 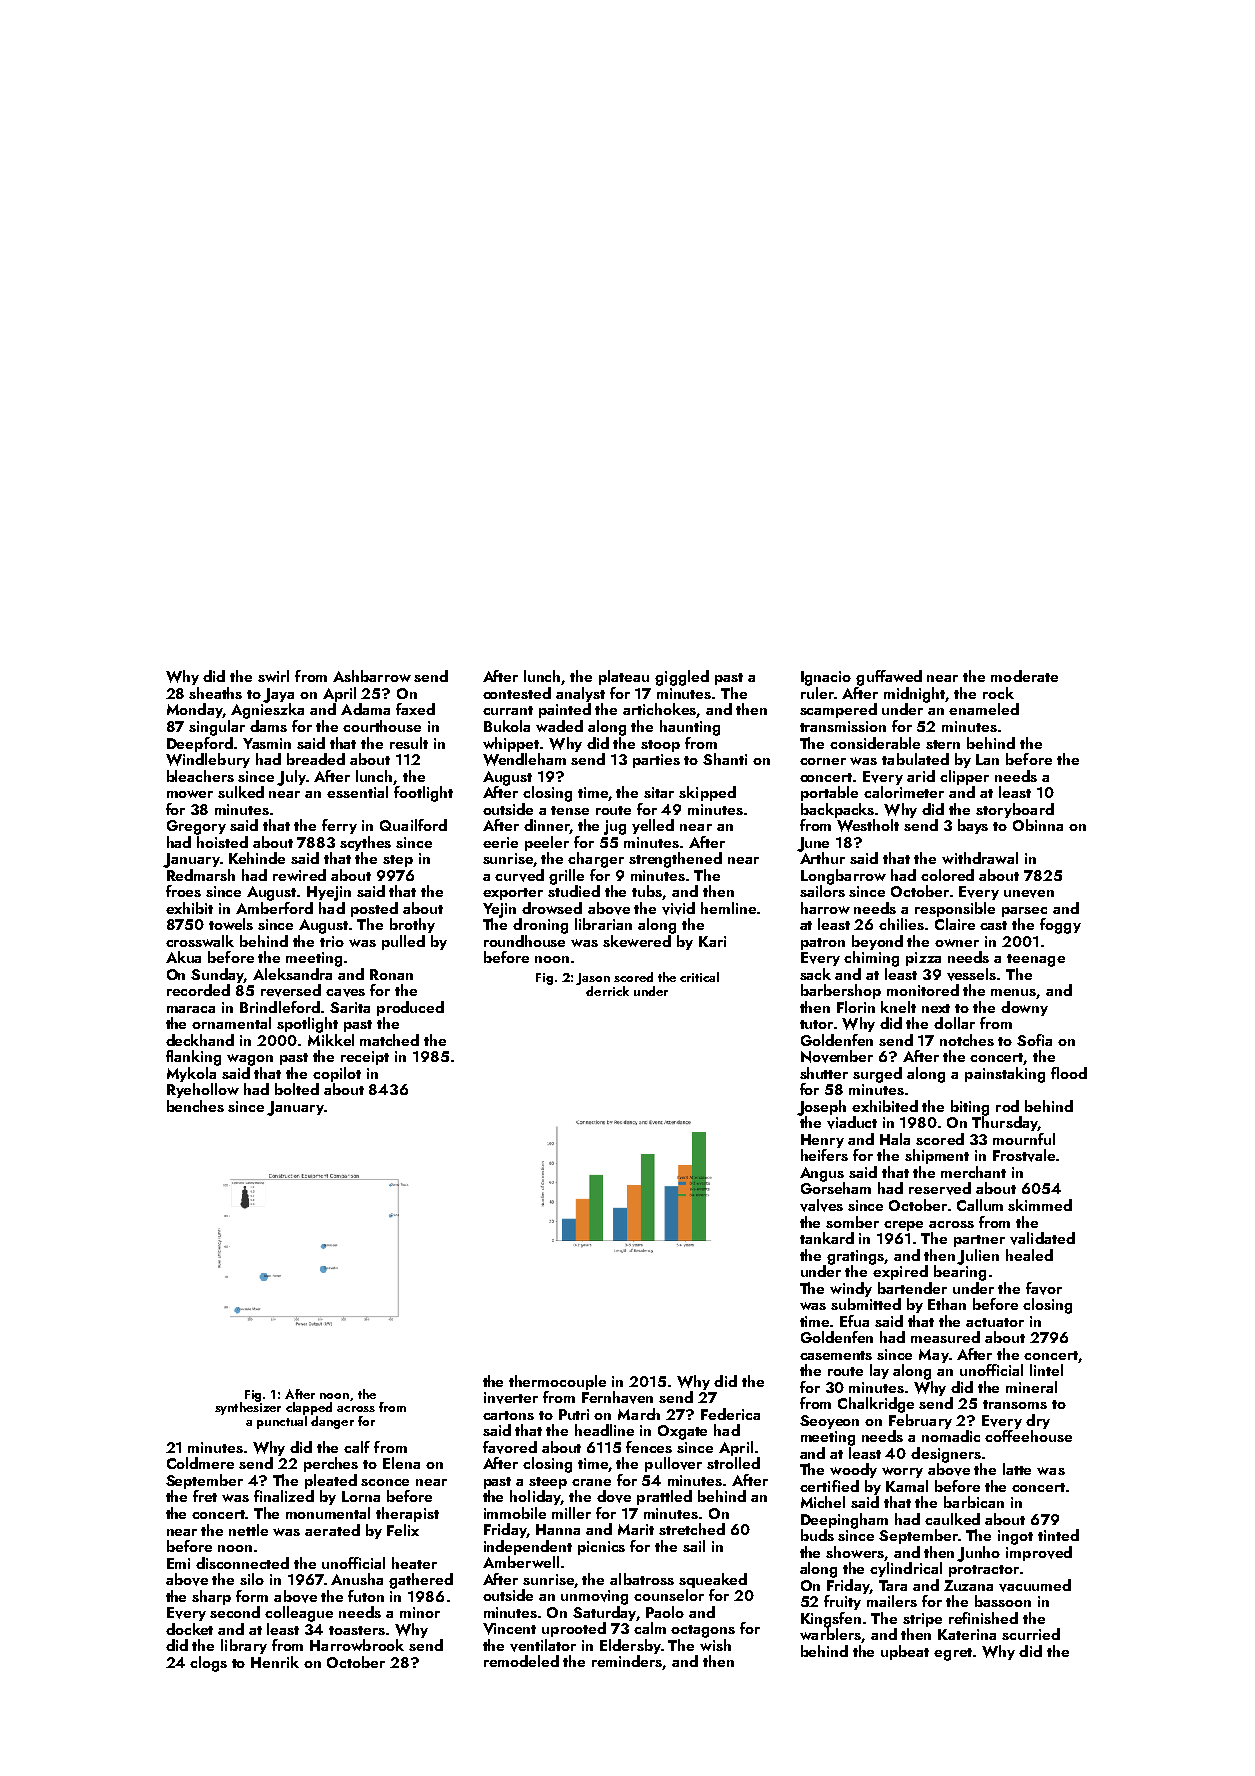 What do you see at coordinates (1015, 1404) in the document?
I see `transoms` at bounding box center [1015, 1404].
